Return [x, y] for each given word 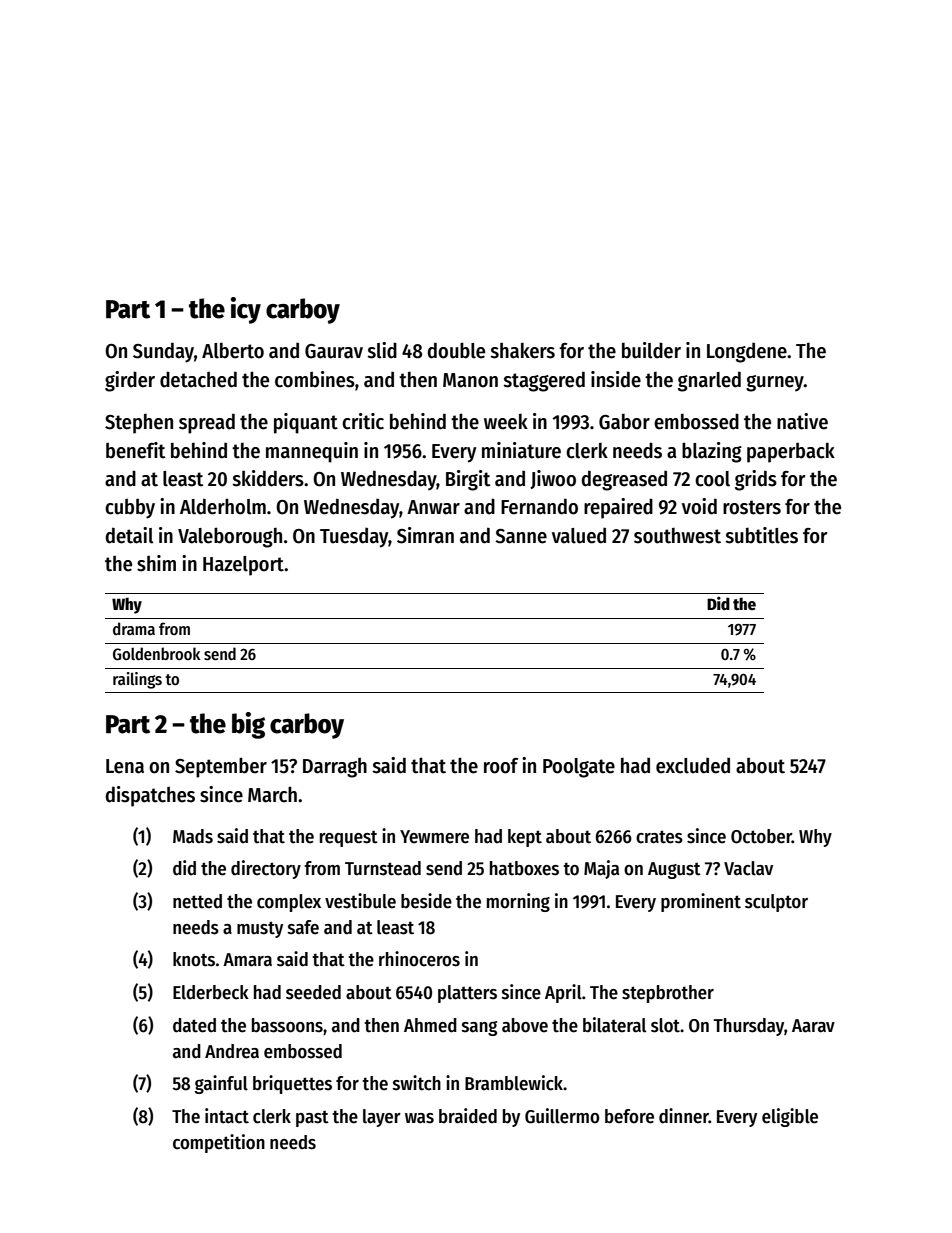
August [674, 870]
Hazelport [243, 566]
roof [501, 766]
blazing [712, 452]
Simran [425, 535]
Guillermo [562, 1116]
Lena [125, 766]
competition [219, 1143]
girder [130, 381]
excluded [693, 765]
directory [266, 869]
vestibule [360, 901]
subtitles [761, 535]
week [506, 422]
